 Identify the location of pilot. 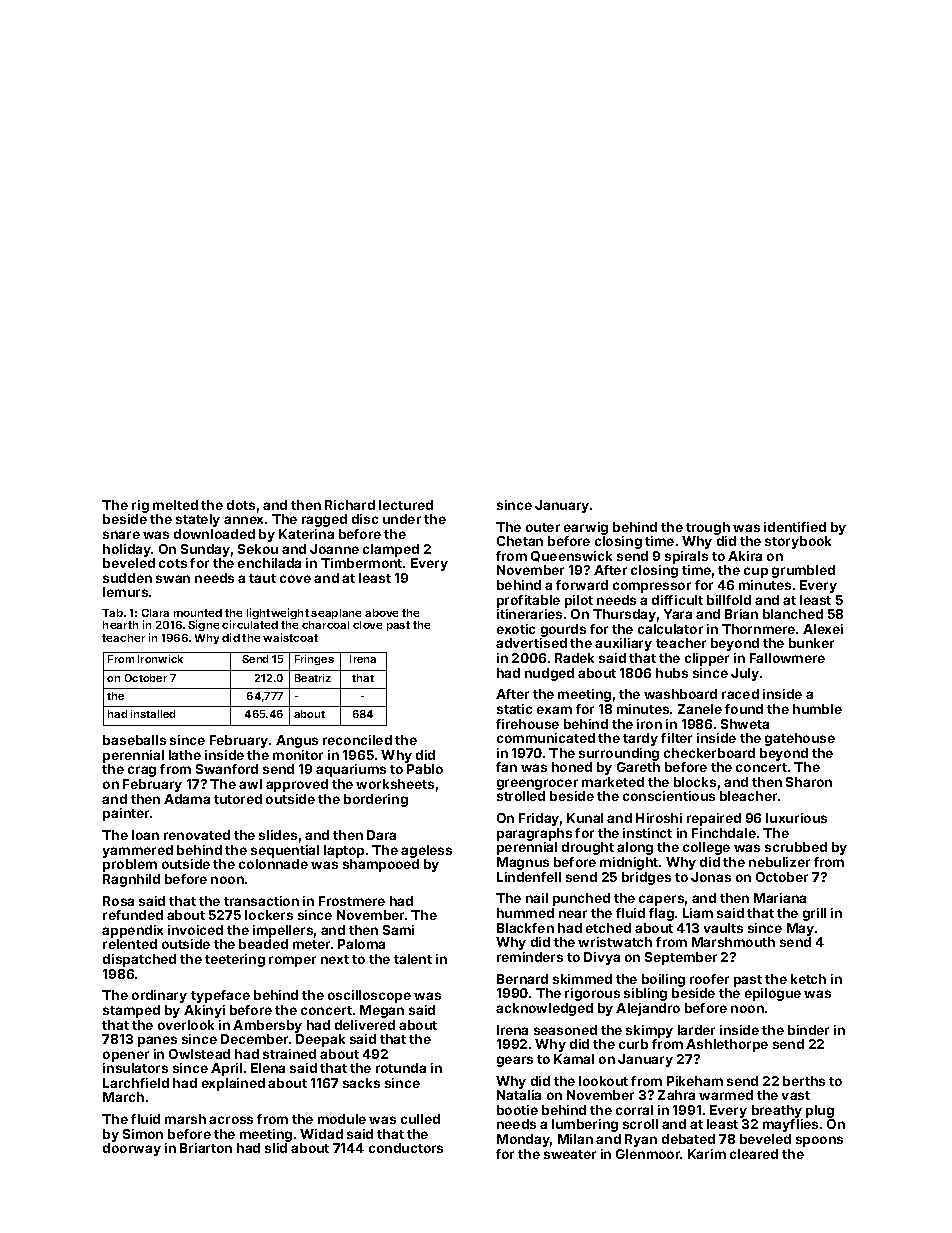
(579, 601).
